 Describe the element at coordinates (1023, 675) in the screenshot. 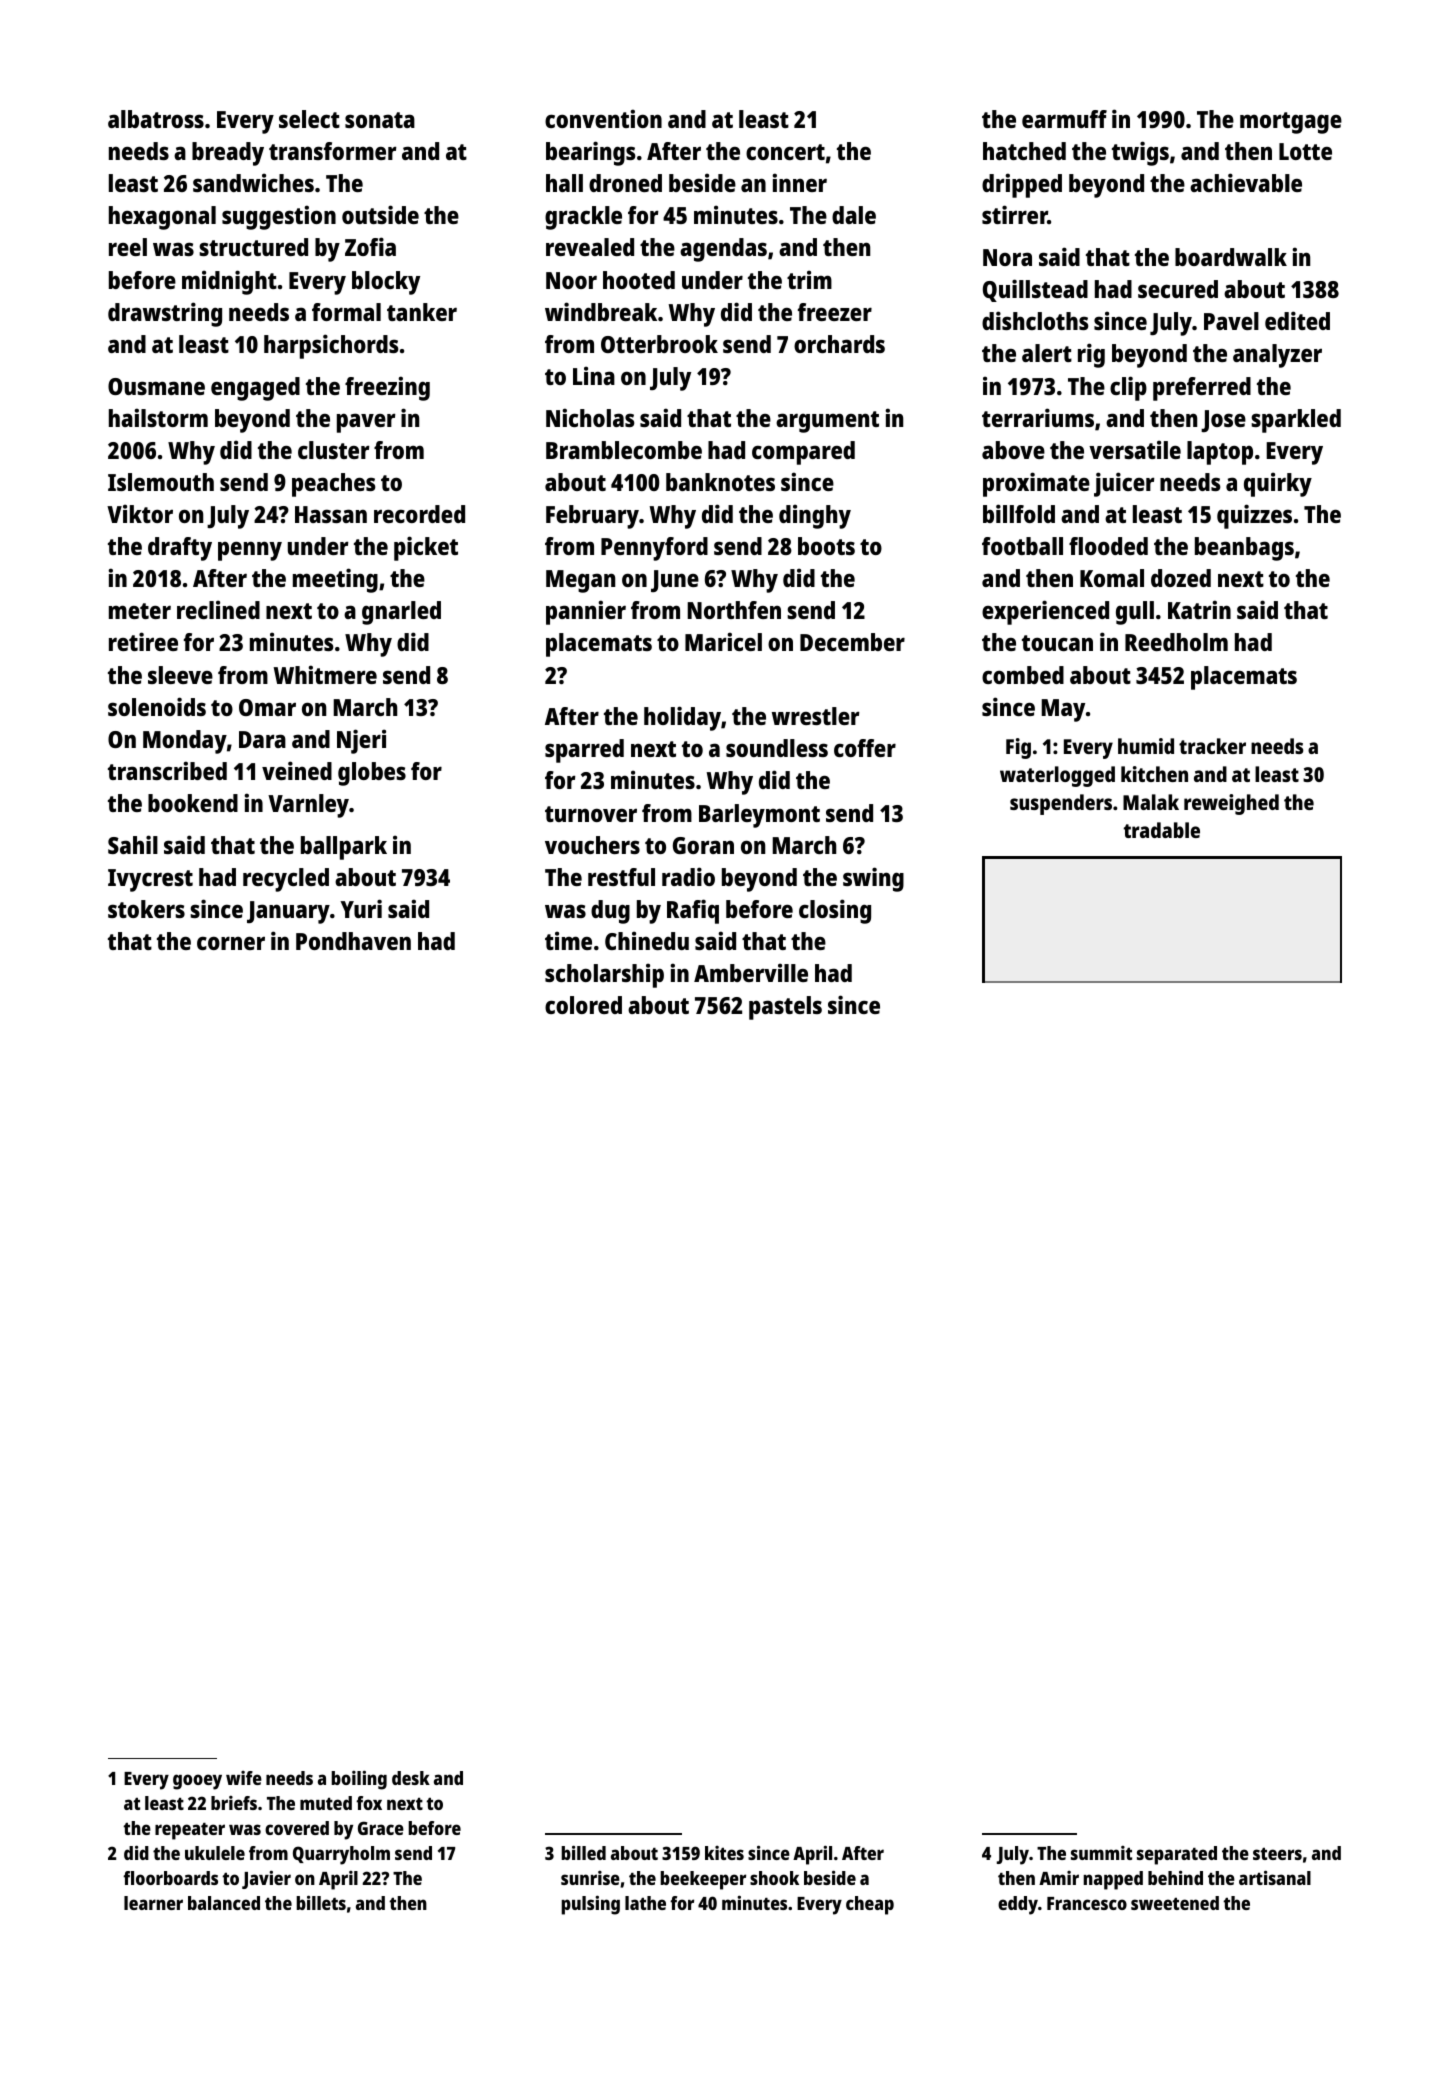

I see `combed` at that location.
